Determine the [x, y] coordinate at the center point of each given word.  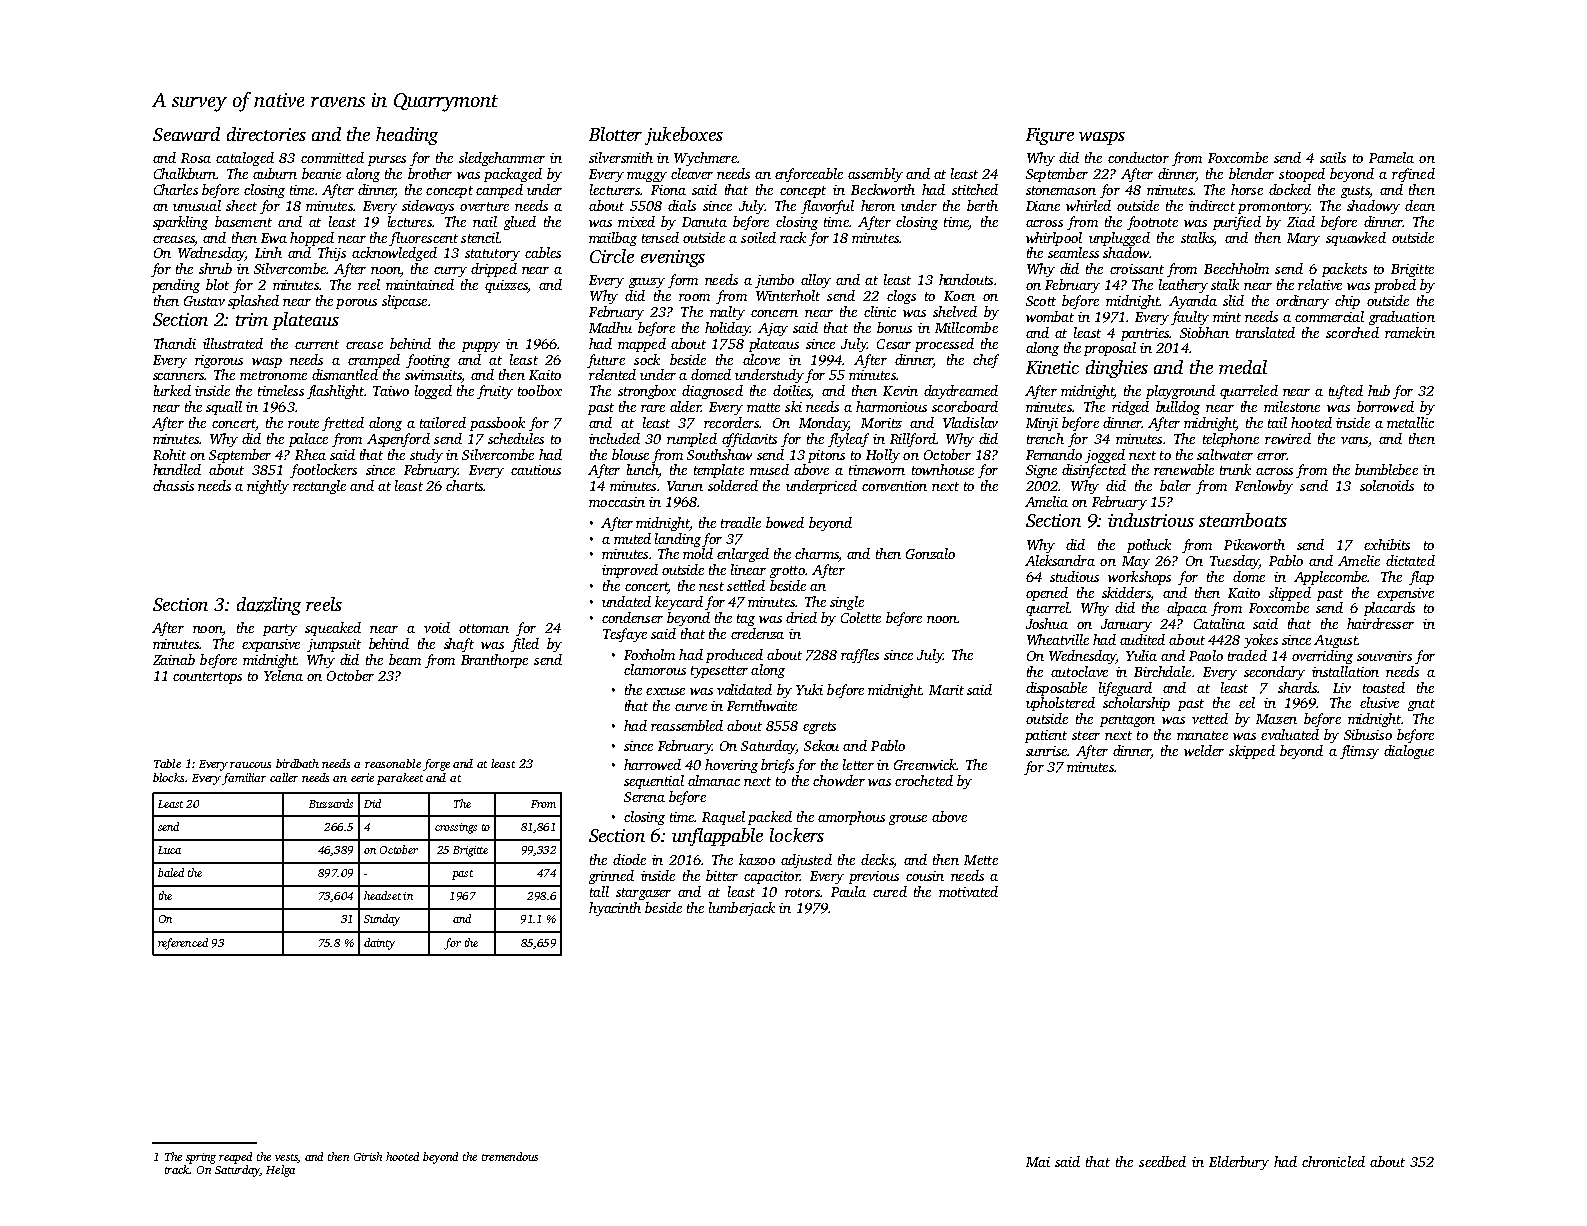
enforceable [809, 175]
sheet [241, 205]
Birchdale [1162, 671]
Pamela [1391, 157]
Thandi [175, 343]
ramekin [1410, 332]
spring [201, 1158]
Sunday [382, 920]
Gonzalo [930, 553]
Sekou [821, 745]
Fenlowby [1264, 487]
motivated [968, 891]
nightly [268, 487]
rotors [802, 892]
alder [685, 406]
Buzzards [331, 803]
